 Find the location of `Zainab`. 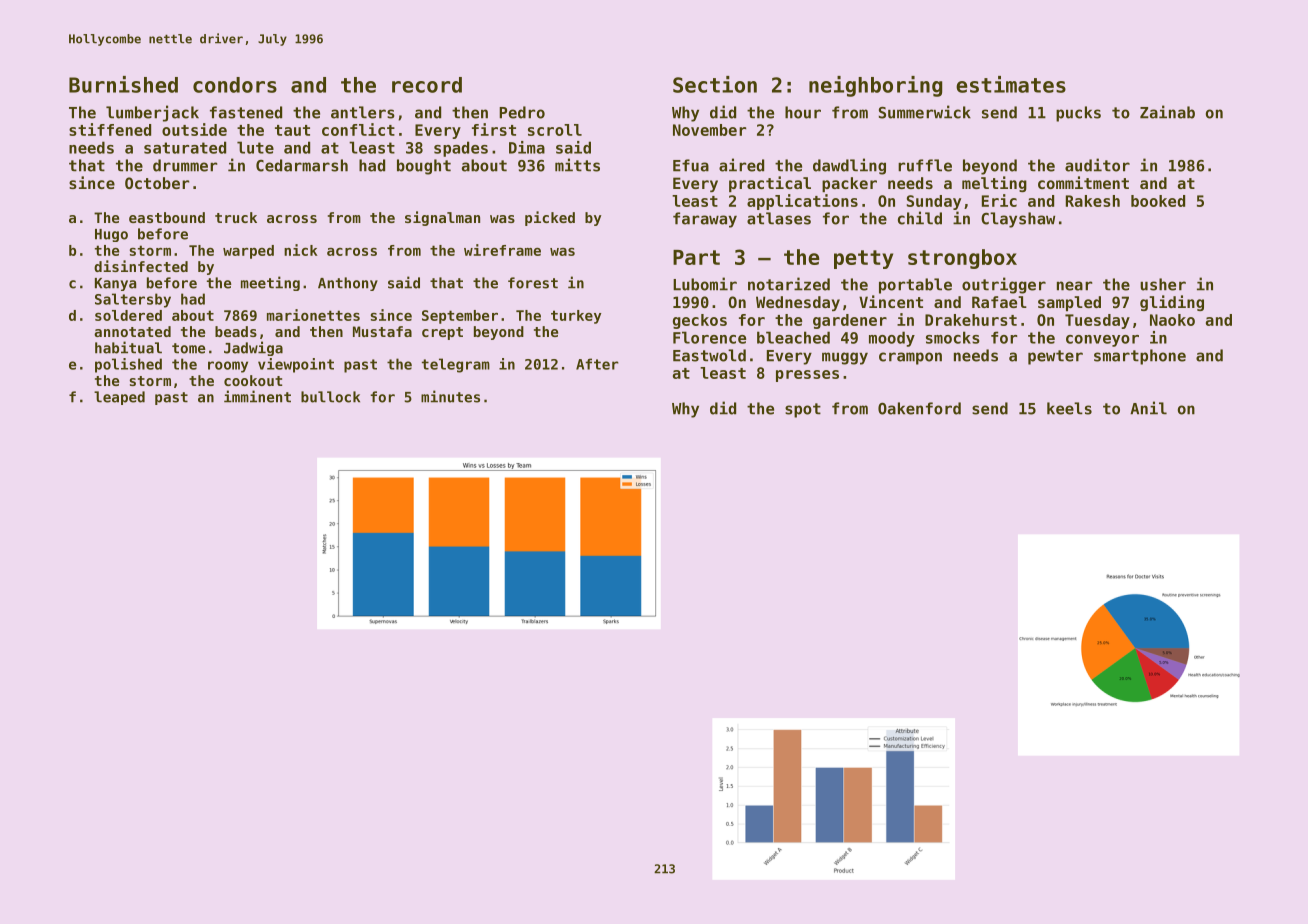

Zainab is located at coordinates (1167, 112).
